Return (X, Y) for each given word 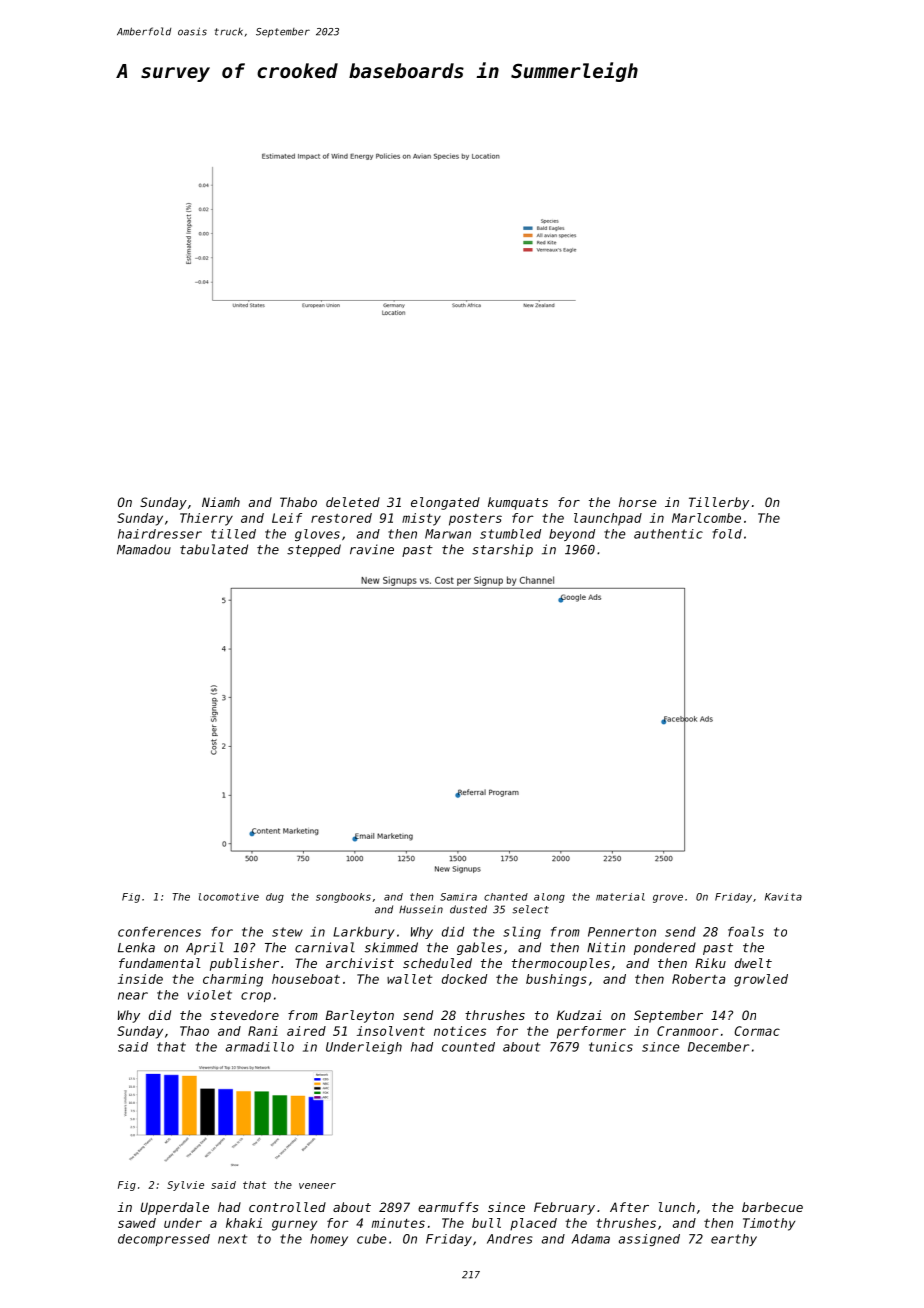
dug (275, 898)
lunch (677, 1207)
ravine (372, 549)
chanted (506, 897)
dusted (468, 909)
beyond (572, 535)
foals (746, 931)
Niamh (221, 502)
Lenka (136, 947)
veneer (317, 1186)
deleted (353, 502)
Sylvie (185, 1186)
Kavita (783, 897)
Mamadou (144, 549)
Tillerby (719, 503)
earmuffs (448, 1207)
